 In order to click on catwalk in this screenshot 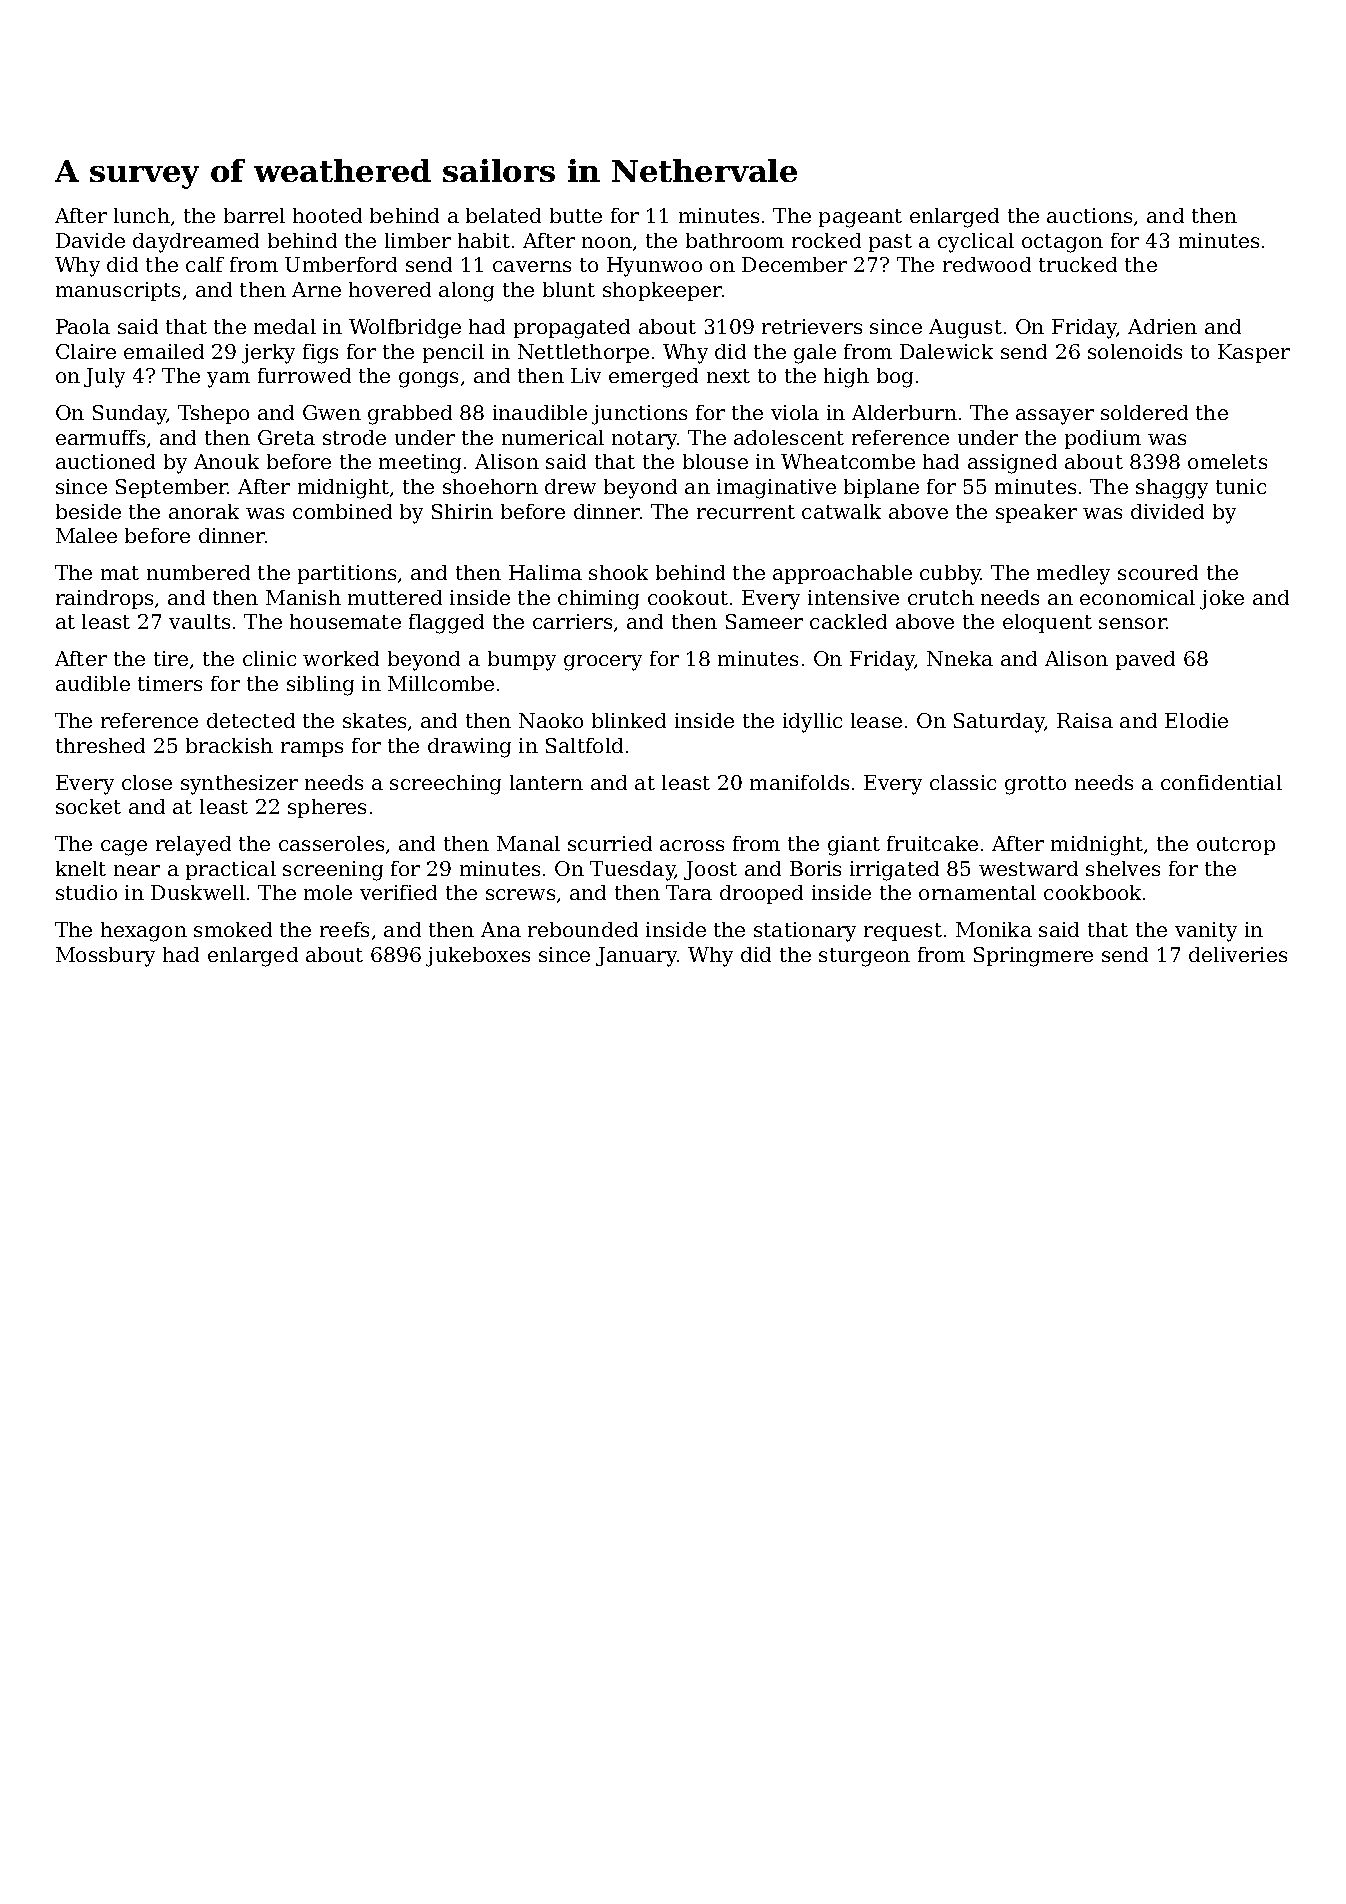, I will do `click(841, 511)`.
